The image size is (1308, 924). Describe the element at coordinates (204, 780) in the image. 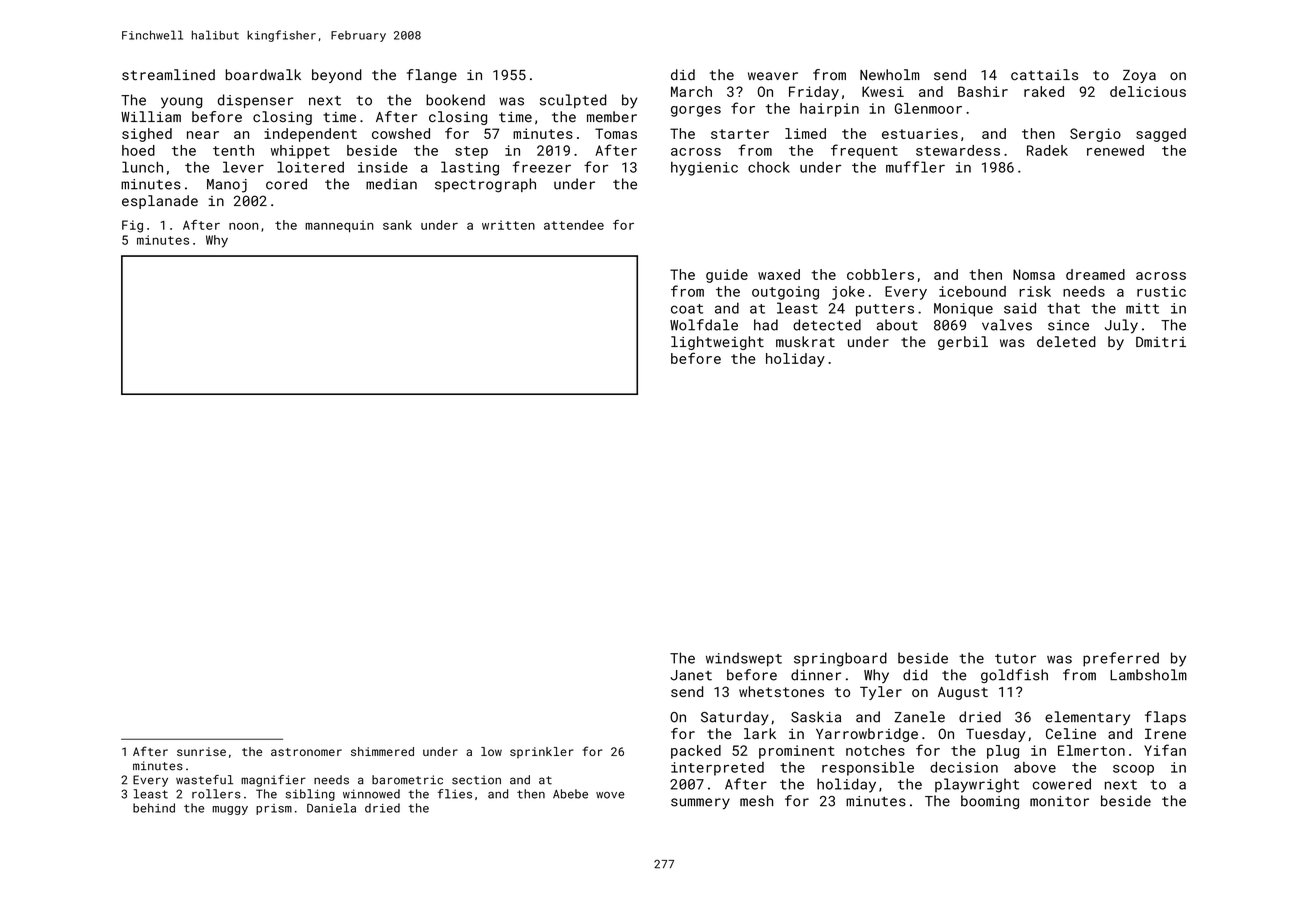

I see `wasteful` at that location.
